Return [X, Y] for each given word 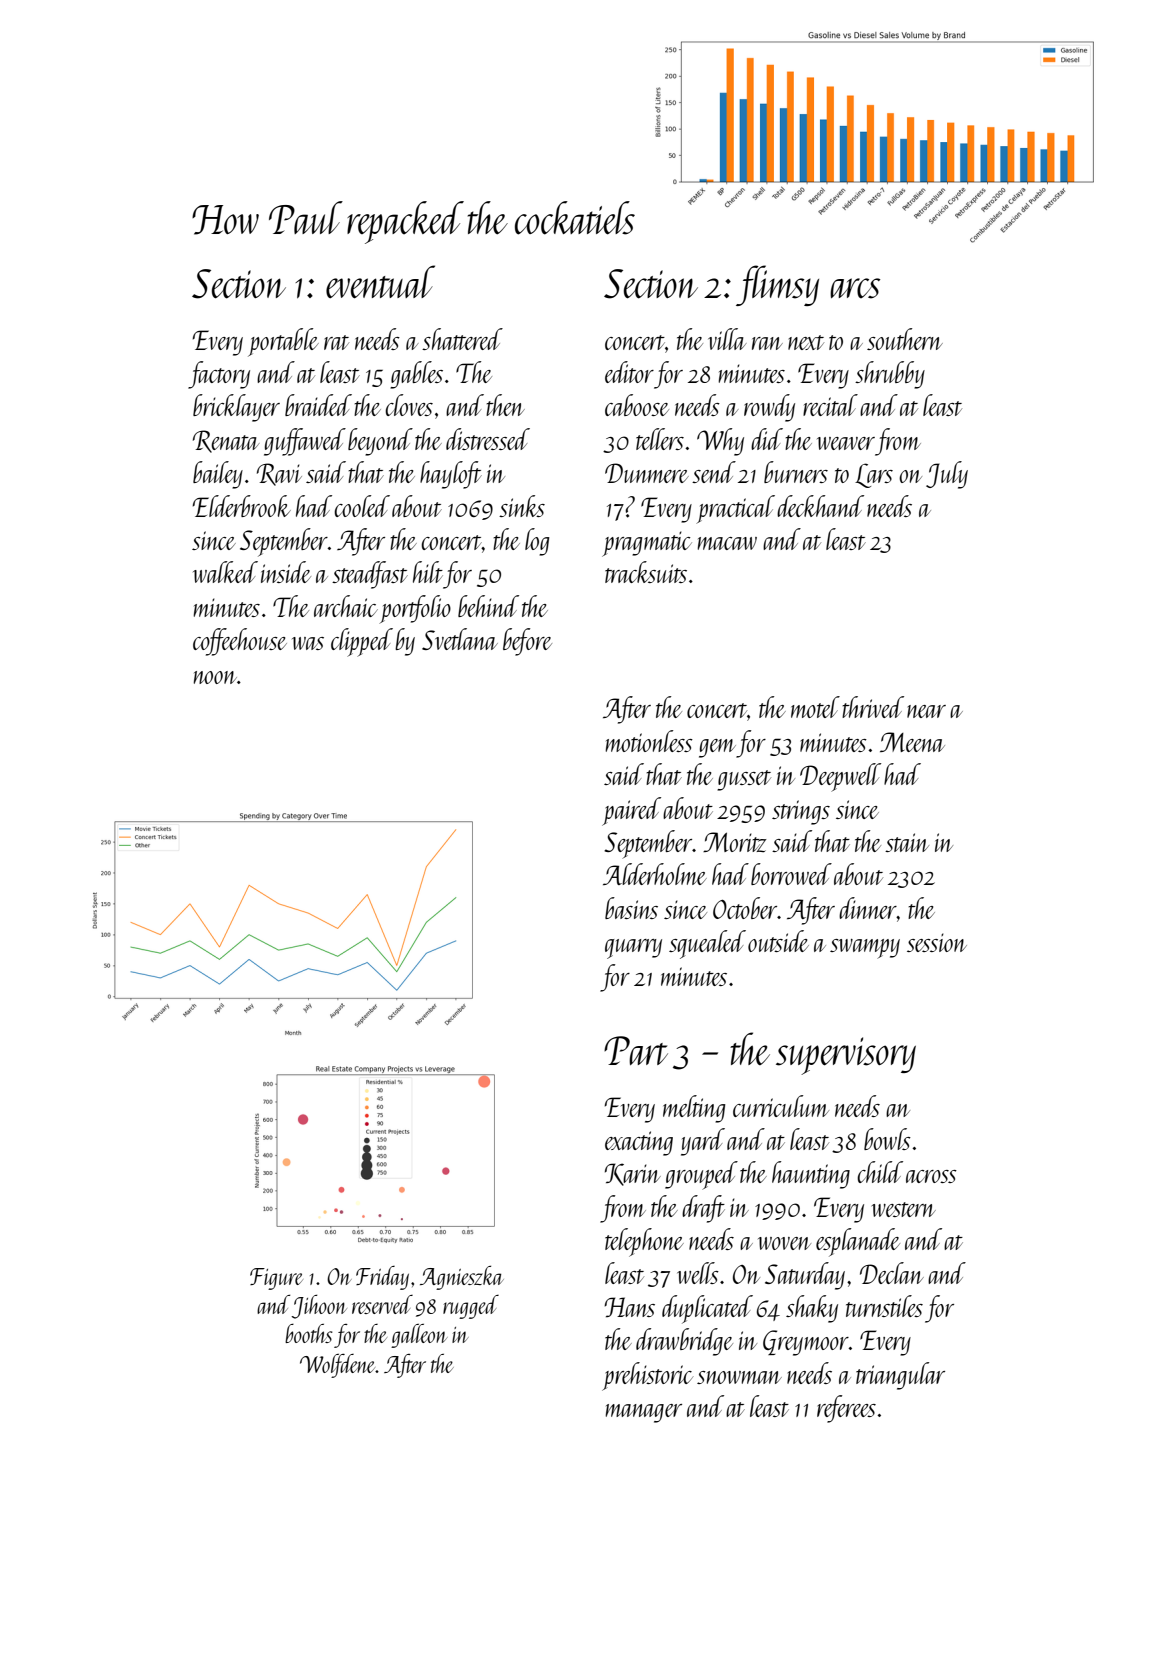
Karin [633, 1174]
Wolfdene [338, 1366]
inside [286, 572]
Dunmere [647, 473]
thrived [873, 707]
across [931, 1176]
